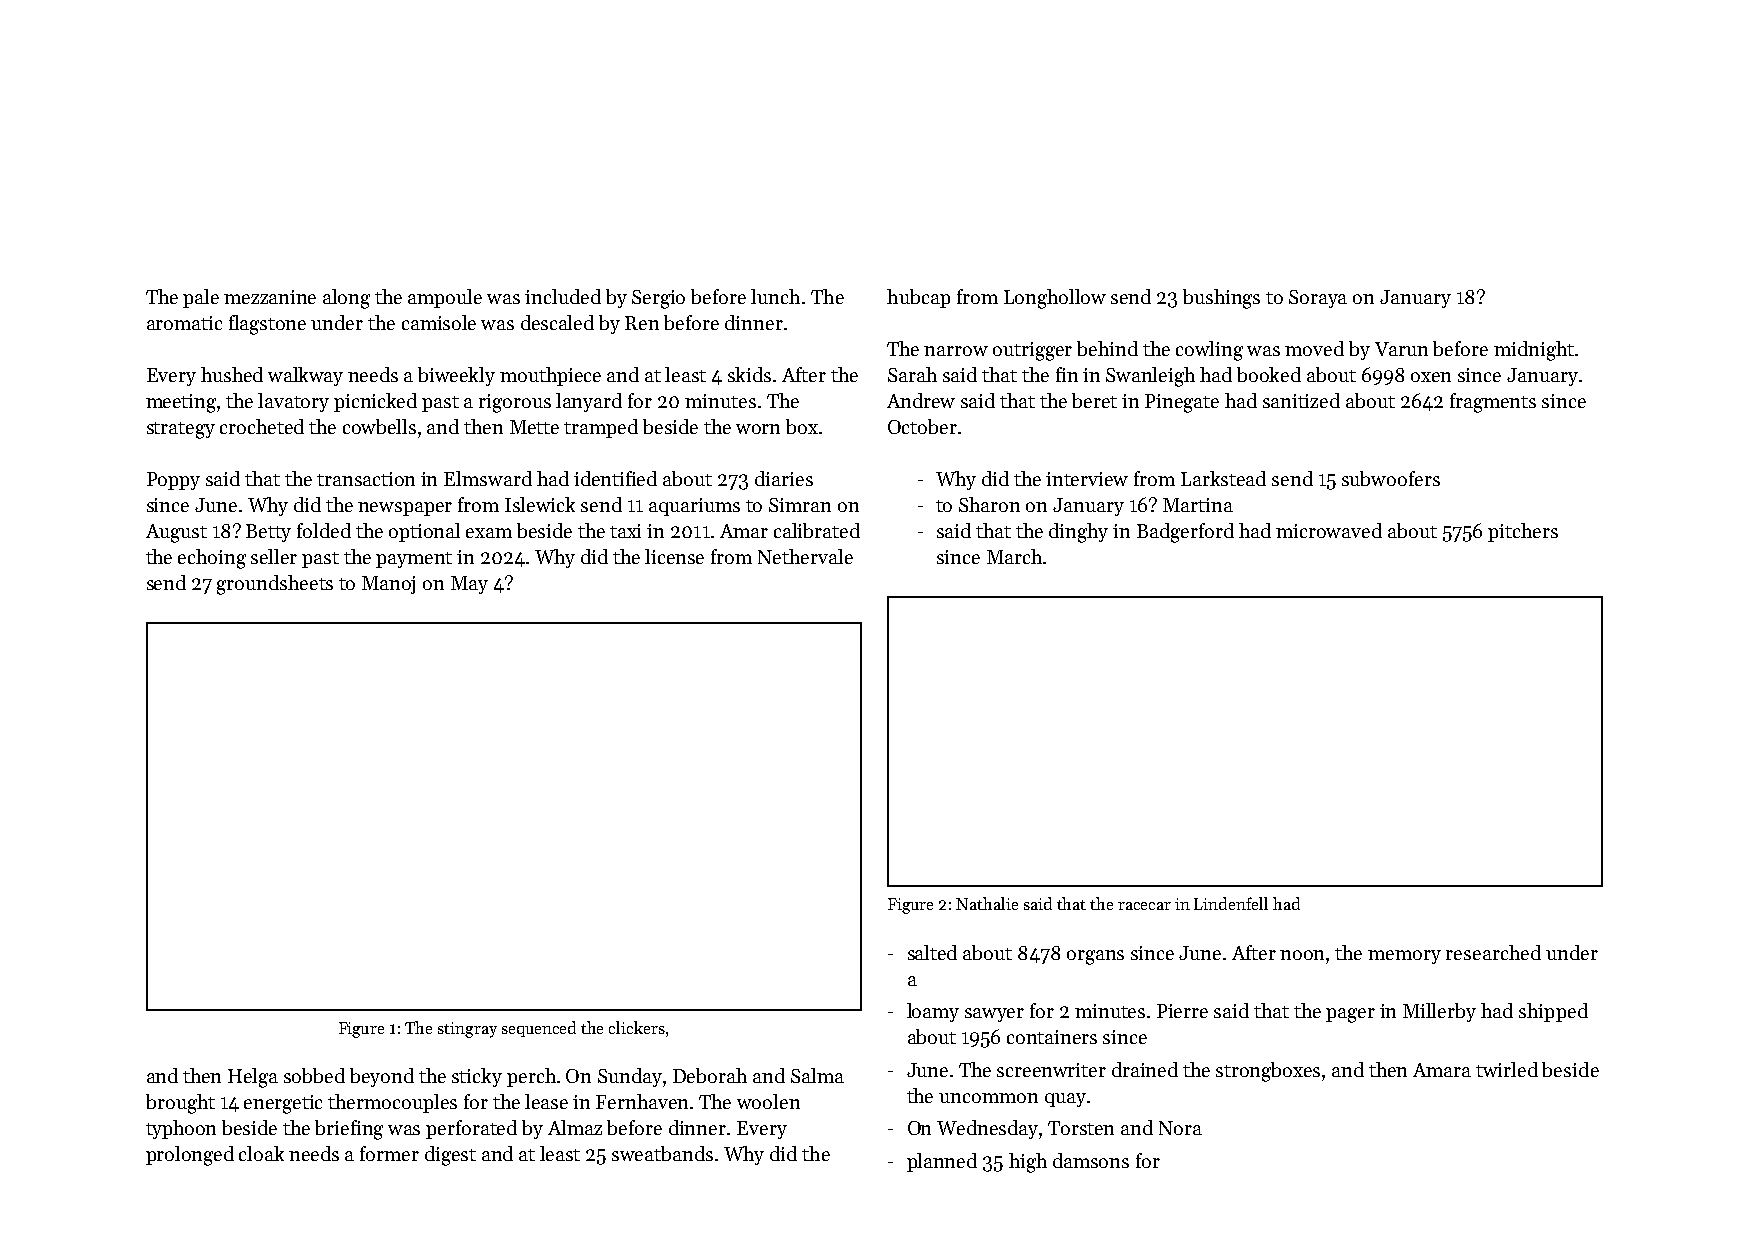  What do you see at coordinates (190, 1156) in the document?
I see `prolonged` at bounding box center [190, 1156].
